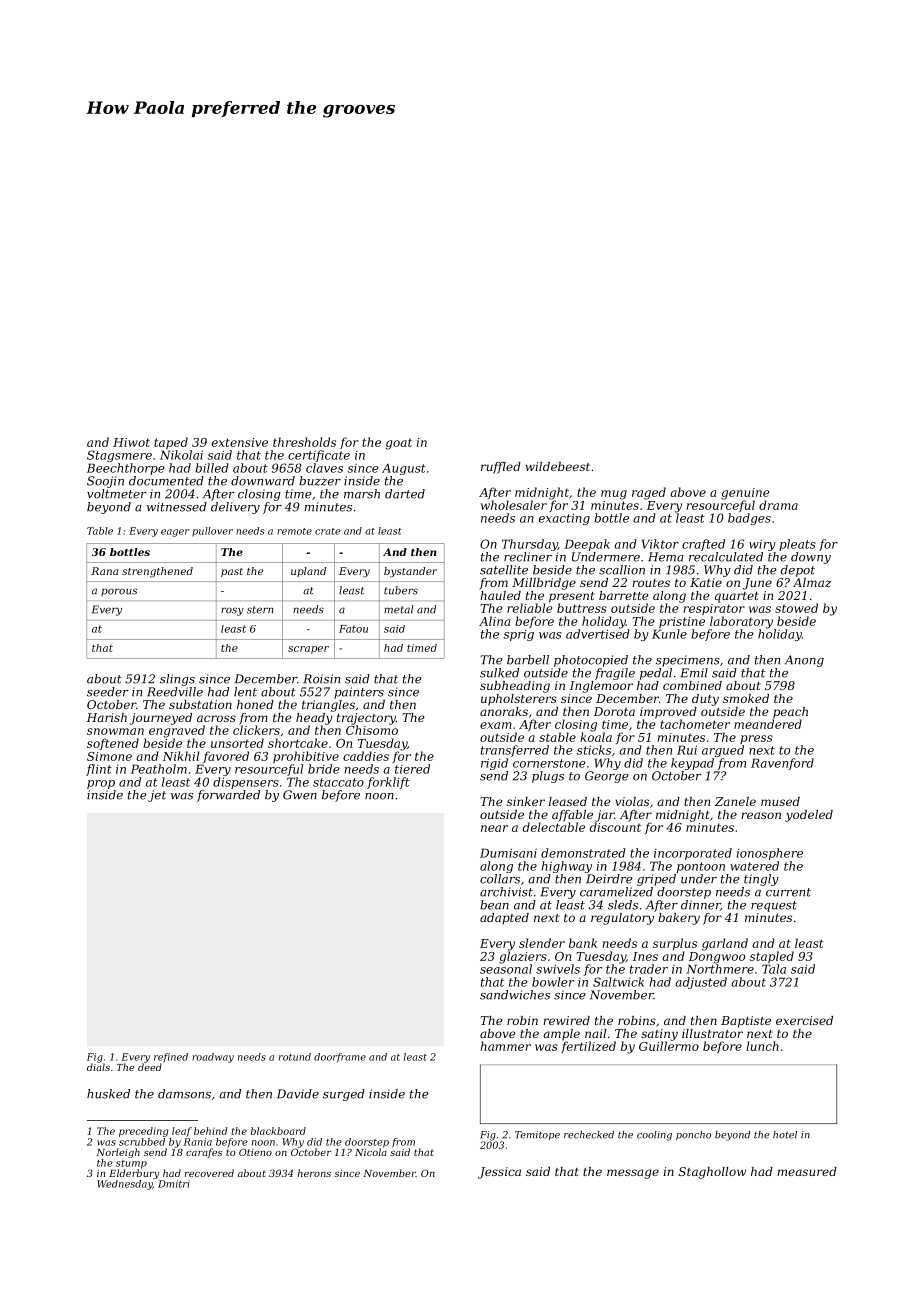  Describe the element at coordinates (125, 1185) in the screenshot. I see `Wednesday` at that location.
